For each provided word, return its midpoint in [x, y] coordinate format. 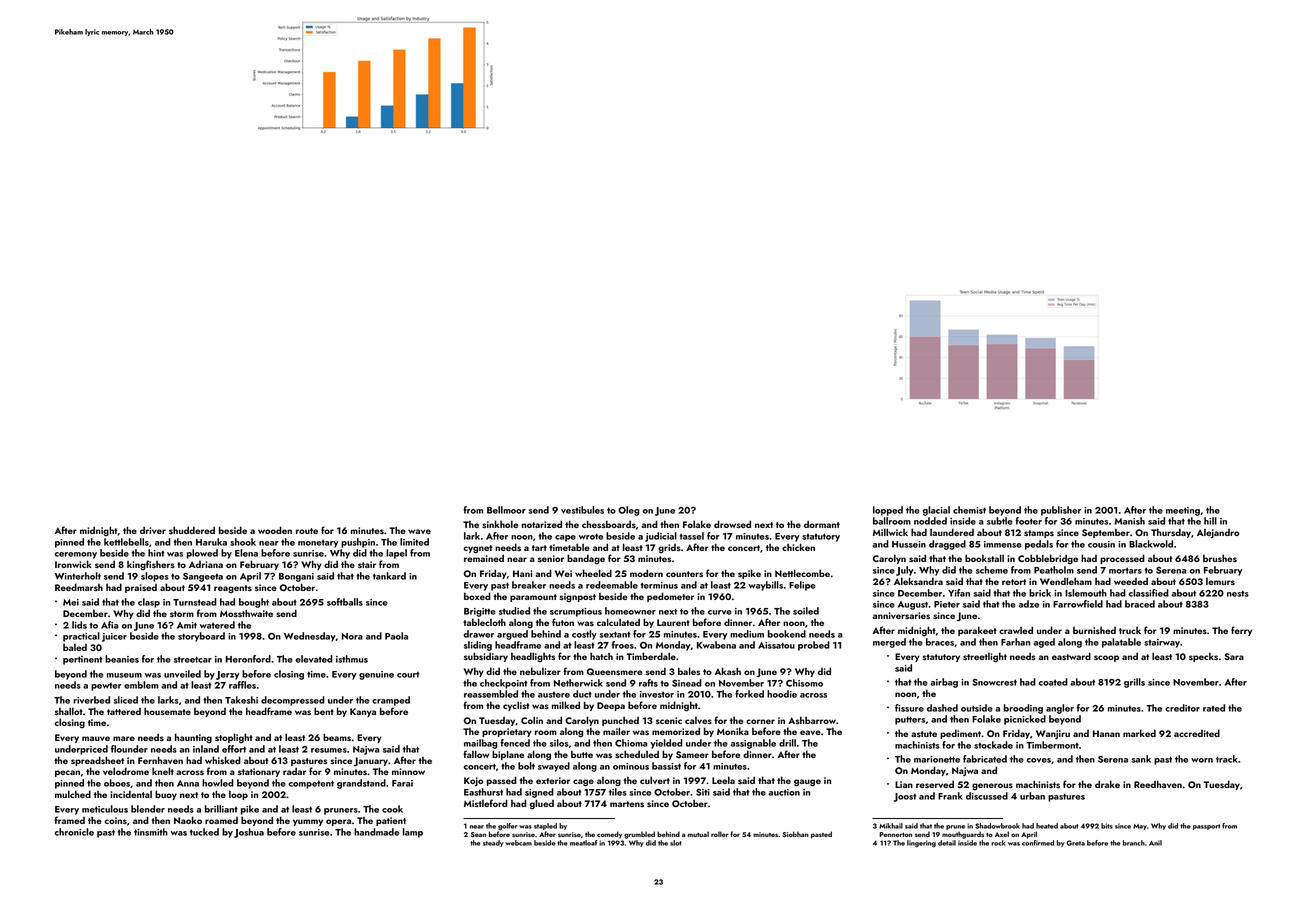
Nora [352, 636]
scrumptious [576, 612]
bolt [526, 766]
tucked [204, 832]
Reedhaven [1158, 784]
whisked [223, 760]
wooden [275, 530]
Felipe [802, 586]
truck [1130, 630]
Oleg [628, 511]
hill [1210, 521]
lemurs [1220, 581]
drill [787, 743]
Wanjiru [1053, 734]
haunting [193, 738]
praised [141, 588]
